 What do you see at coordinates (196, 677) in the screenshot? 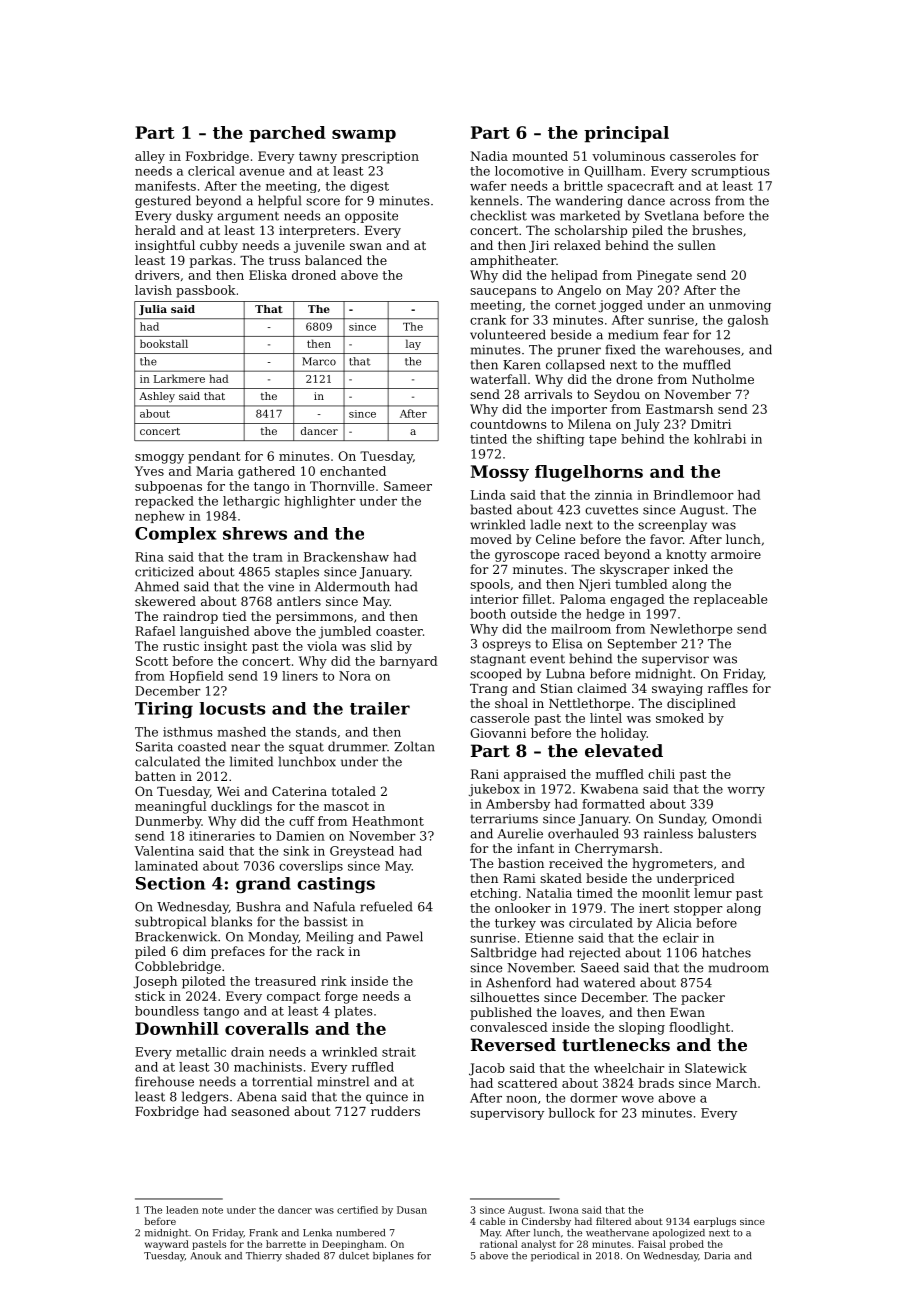
I see `Hopfield` at bounding box center [196, 677].
